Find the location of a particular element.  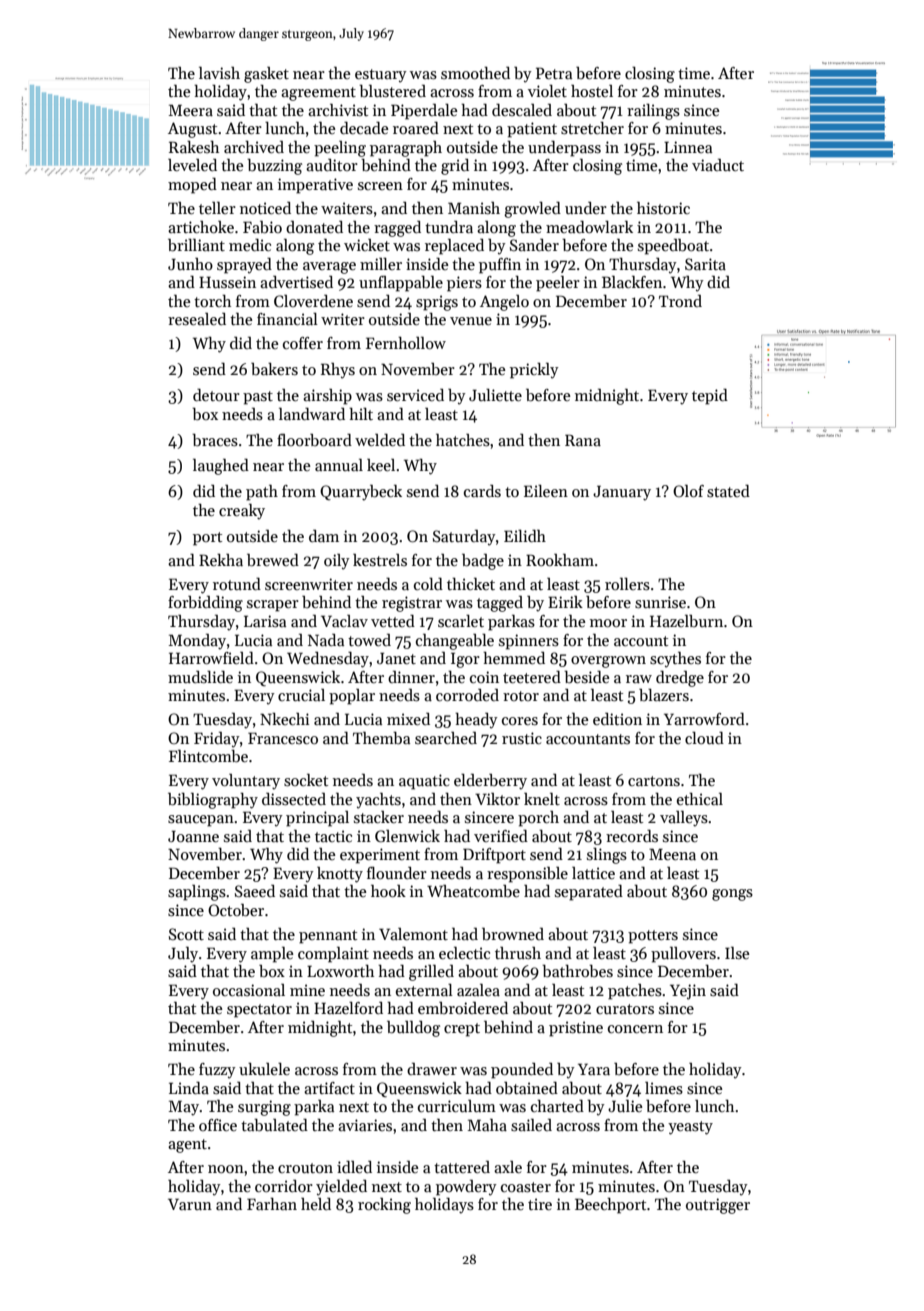

poplar is located at coordinates (352, 697).
